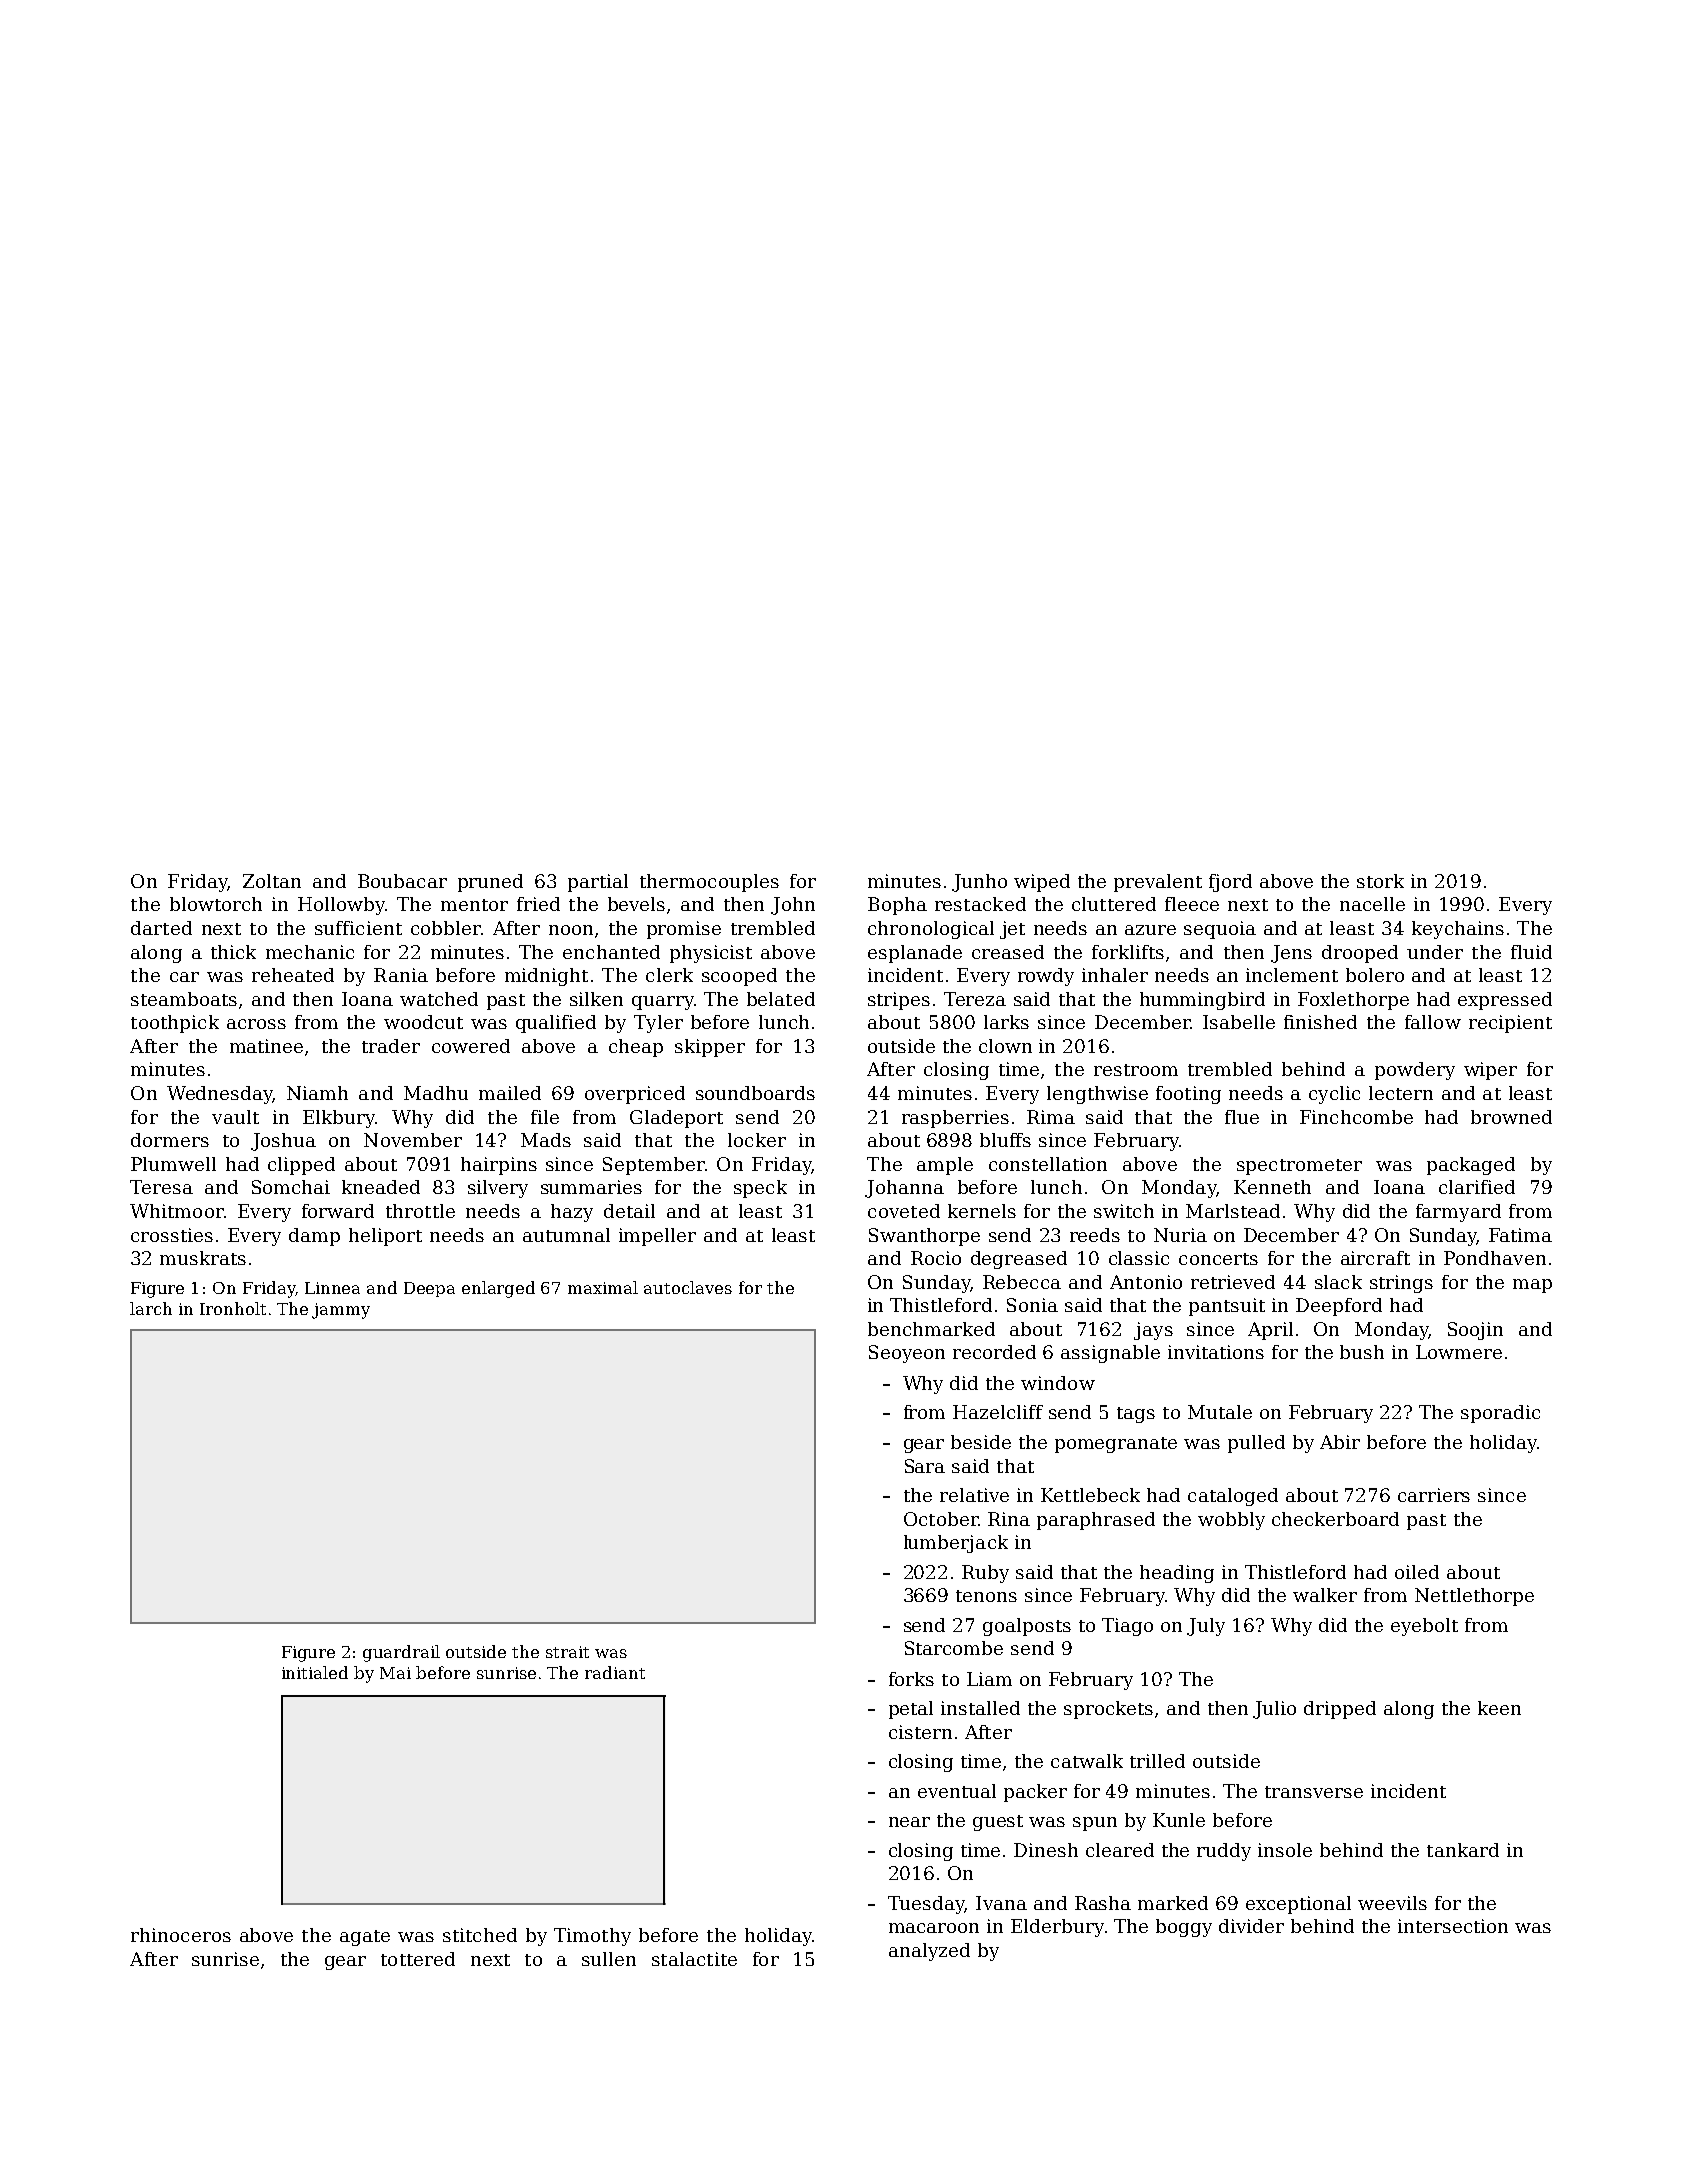 Image resolution: width=1683 pixels, height=2178 pixels. I want to click on wiped, so click(1042, 883).
